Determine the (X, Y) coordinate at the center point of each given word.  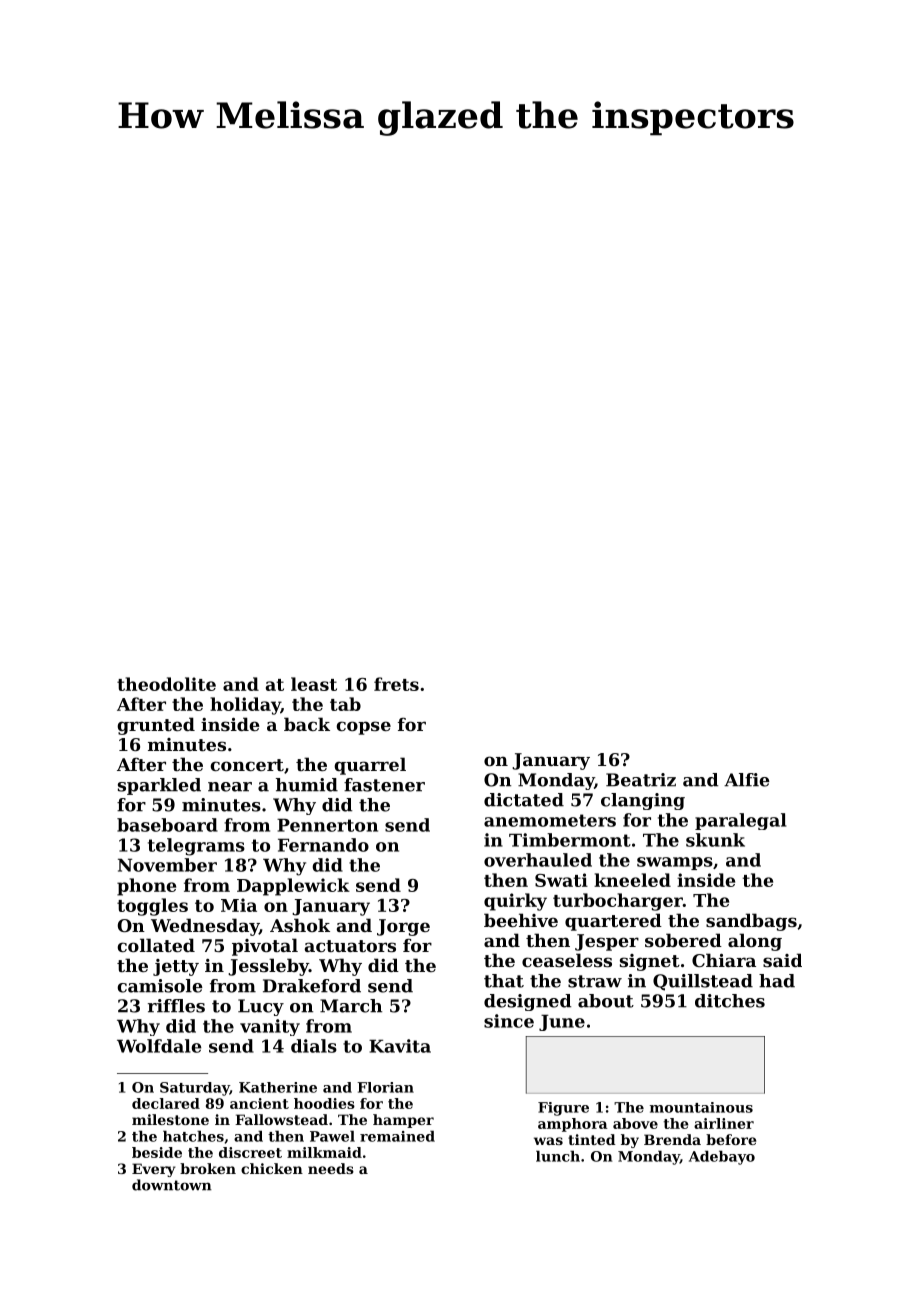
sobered (683, 940)
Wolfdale (159, 1046)
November (167, 865)
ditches (730, 1001)
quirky (515, 902)
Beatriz (641, 780)
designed (527, 1002)
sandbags (751, 922)
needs (331, 1168)
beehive (521, 920)
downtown (172, 1185)
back (307, 724)
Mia (239, 905)
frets (396, 684)
